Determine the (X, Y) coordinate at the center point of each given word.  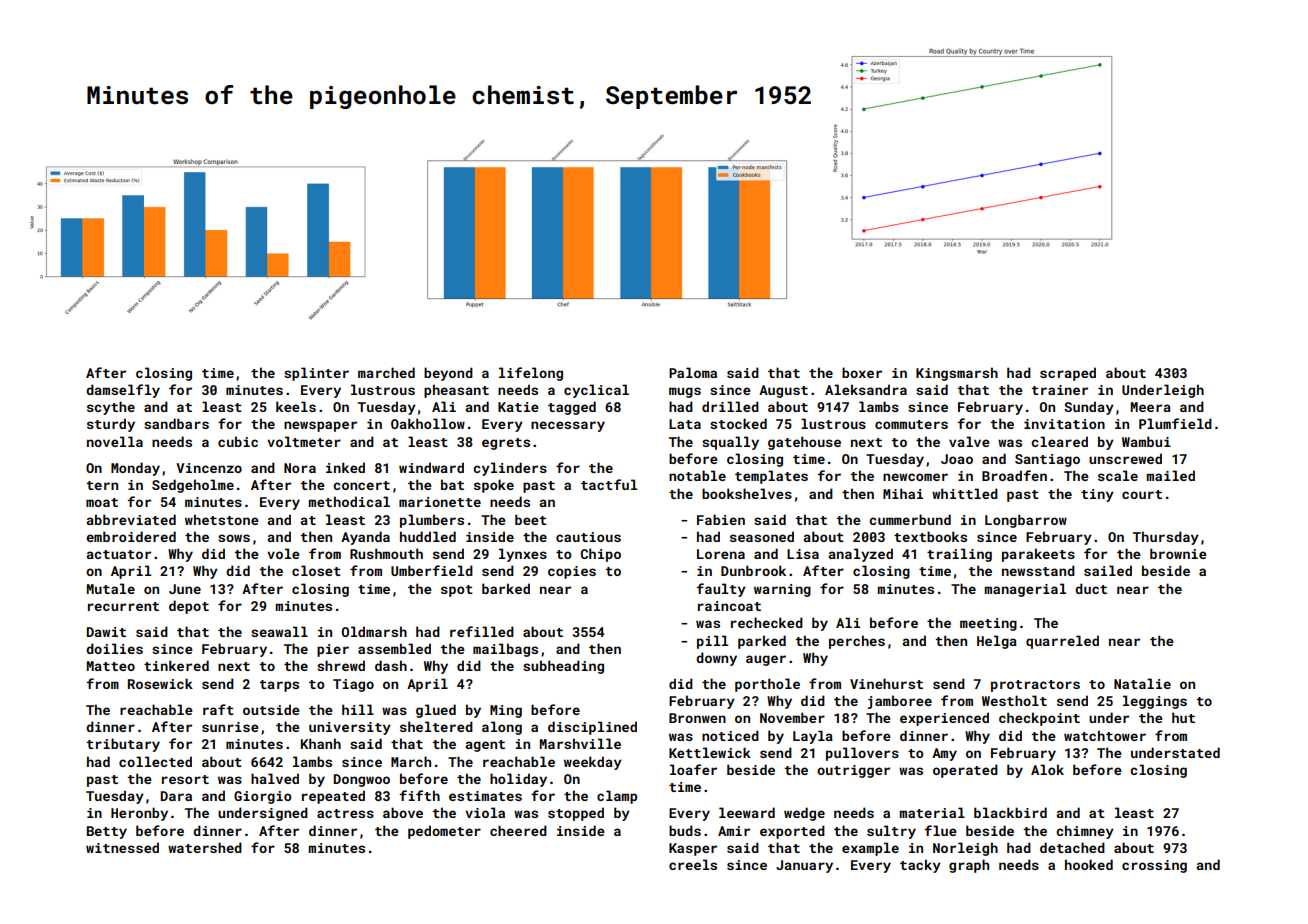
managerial (1025, 590)
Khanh (321, 743)
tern (102, 485)
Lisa (803, 554)
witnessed (122, 847)
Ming (506, 711)
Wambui (1146, 441)
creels (693, 864)
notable (697, 475)
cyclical (596, 391)
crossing (1154, 866)
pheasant (456, 391)
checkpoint (1039, 719)
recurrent (123, 606)
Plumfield (1175, 423)
